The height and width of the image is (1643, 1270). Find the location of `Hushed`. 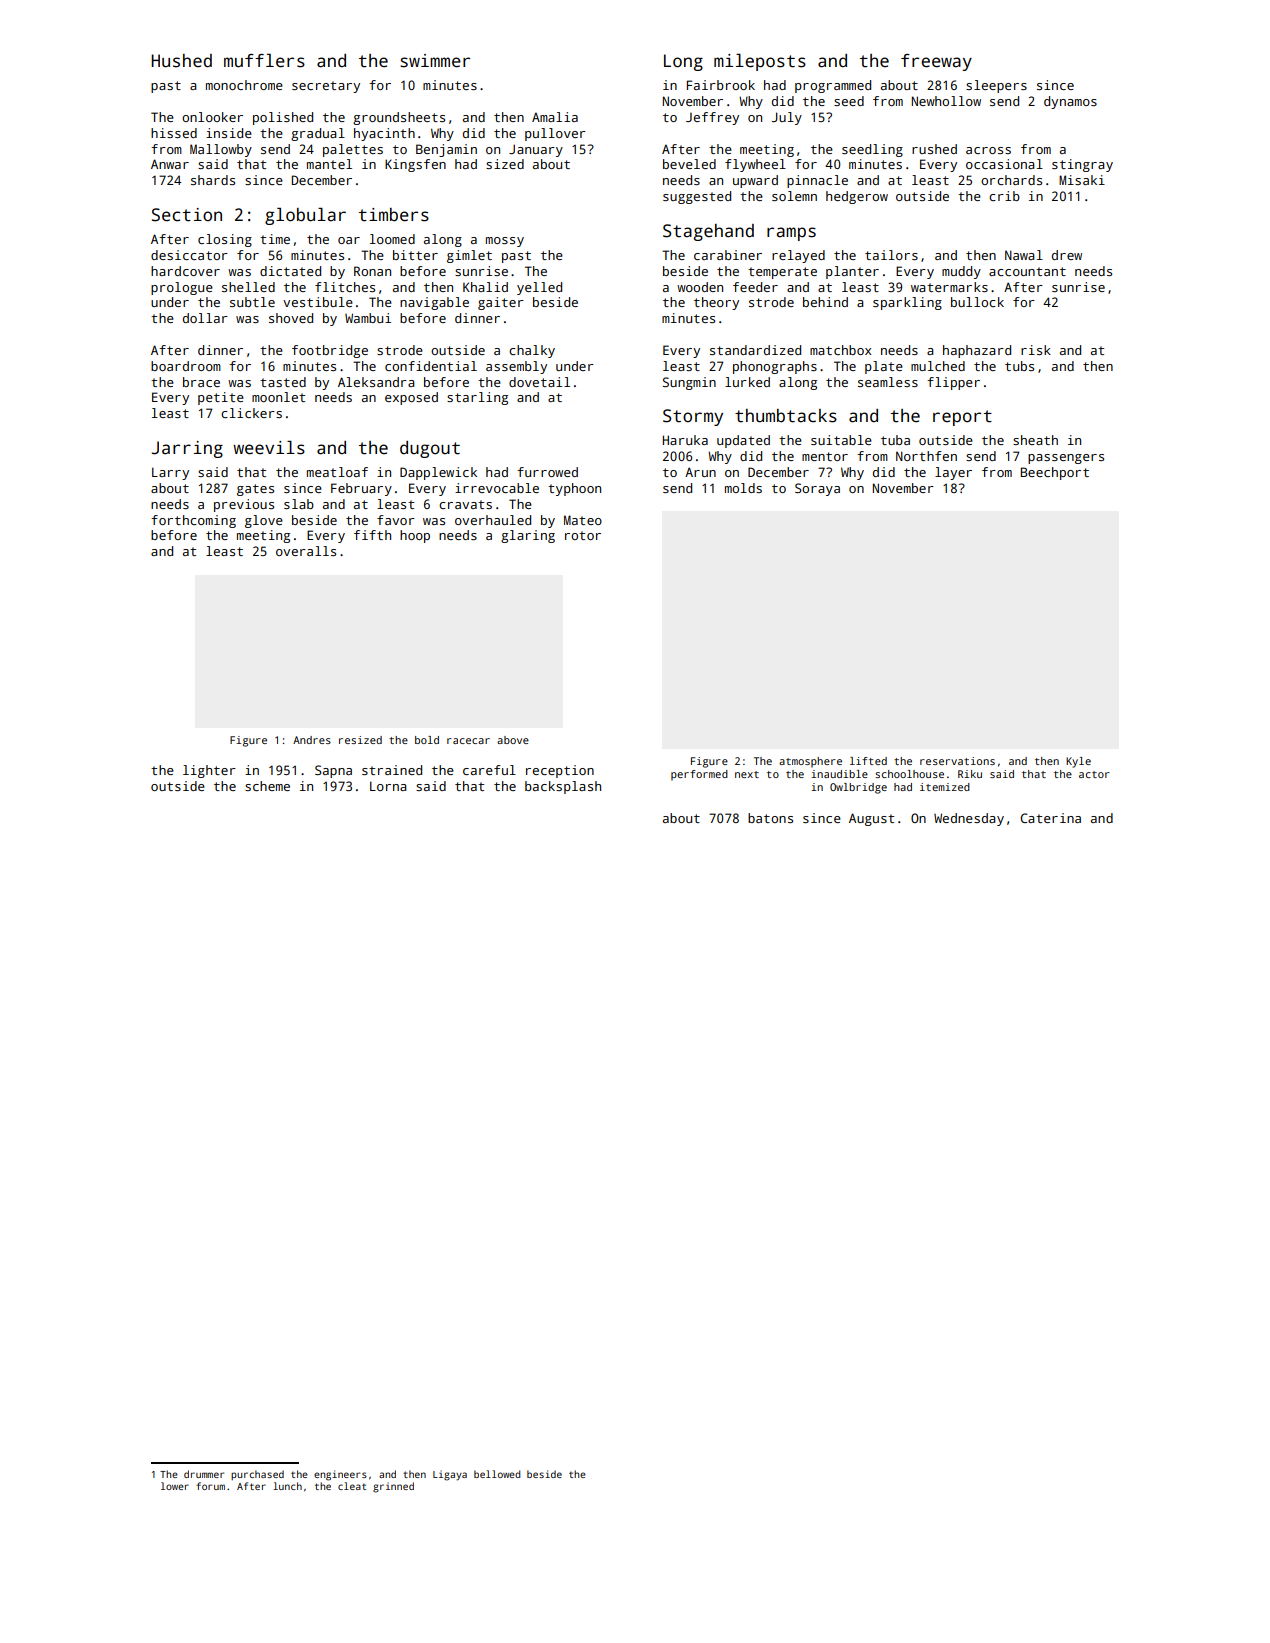

Hushed is located at coordinates (181, 61).
